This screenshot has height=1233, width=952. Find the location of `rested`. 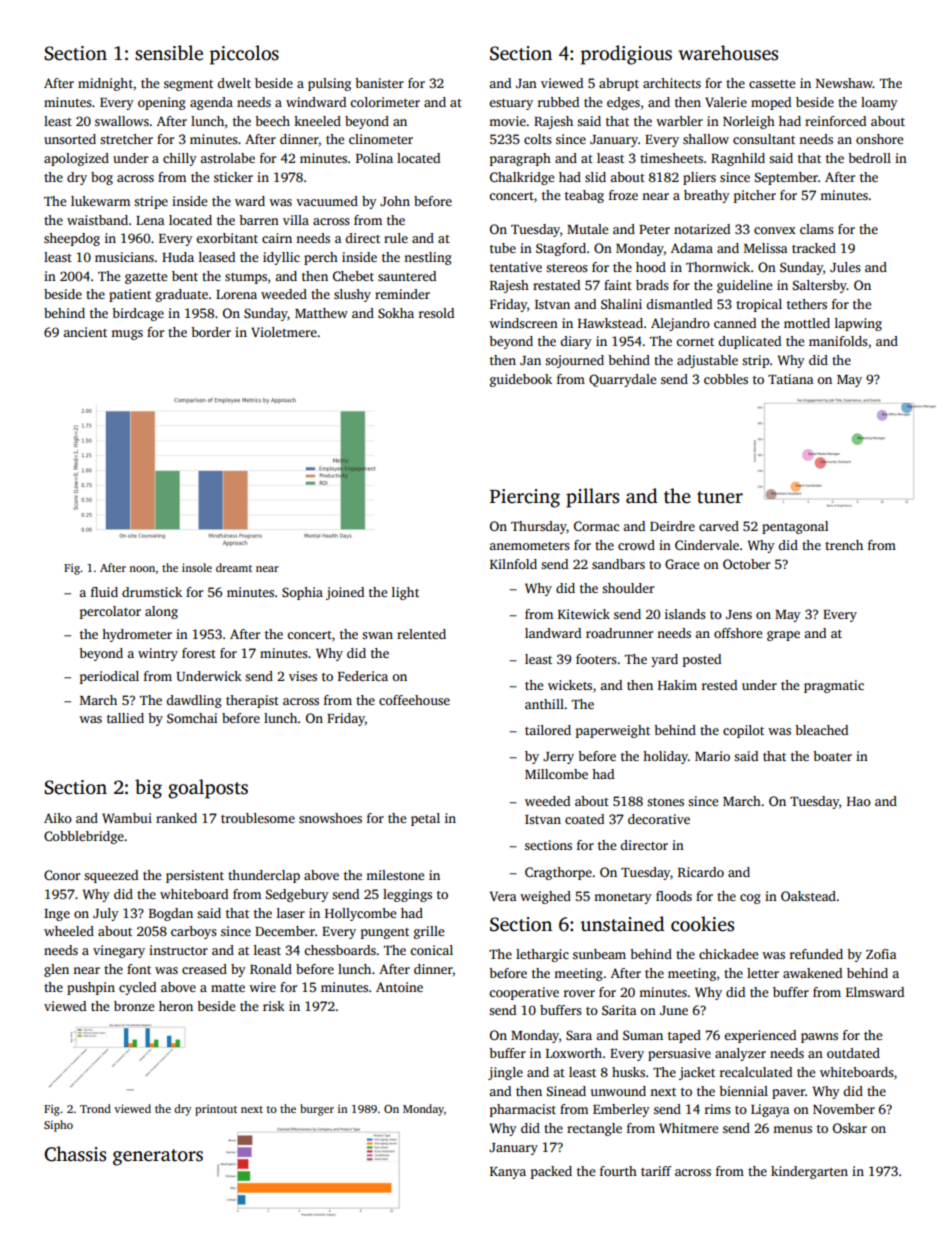

rested is located at coordinates (719, 685).
